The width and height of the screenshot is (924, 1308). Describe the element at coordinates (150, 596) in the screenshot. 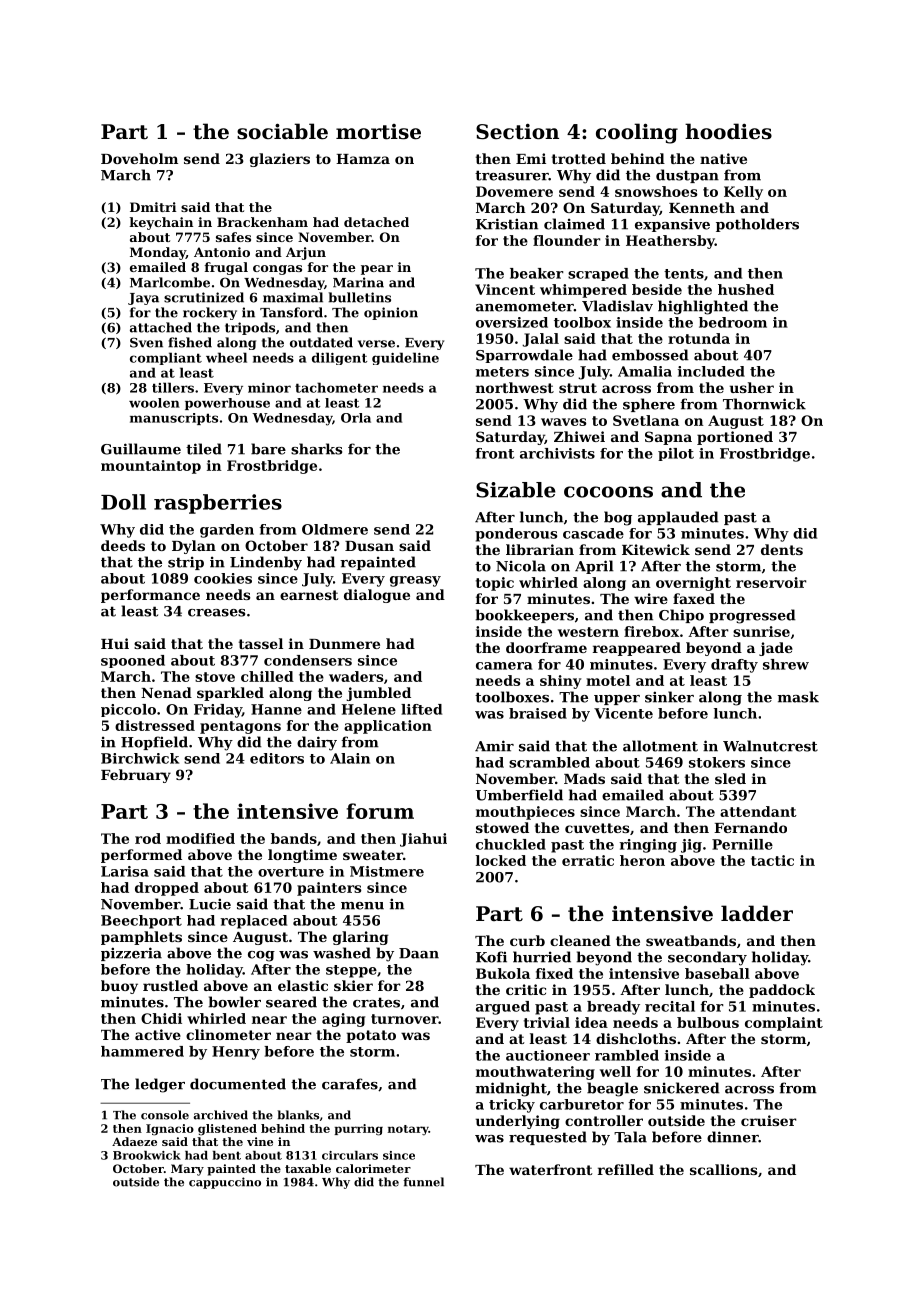

I see `performance` at that location.
